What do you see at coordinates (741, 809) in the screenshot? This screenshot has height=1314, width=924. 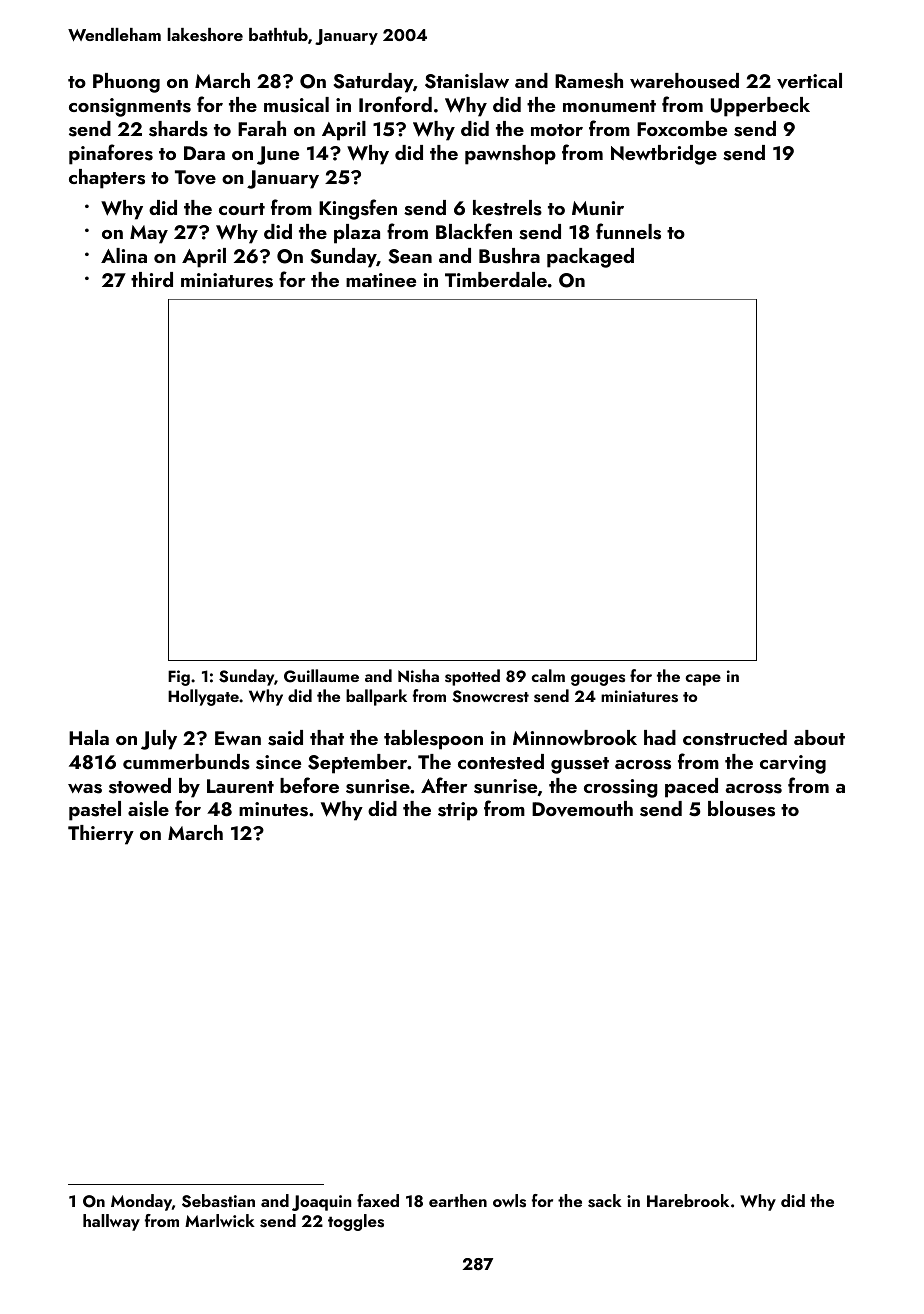 I see `blouses` at bounding box center [741, 809].
